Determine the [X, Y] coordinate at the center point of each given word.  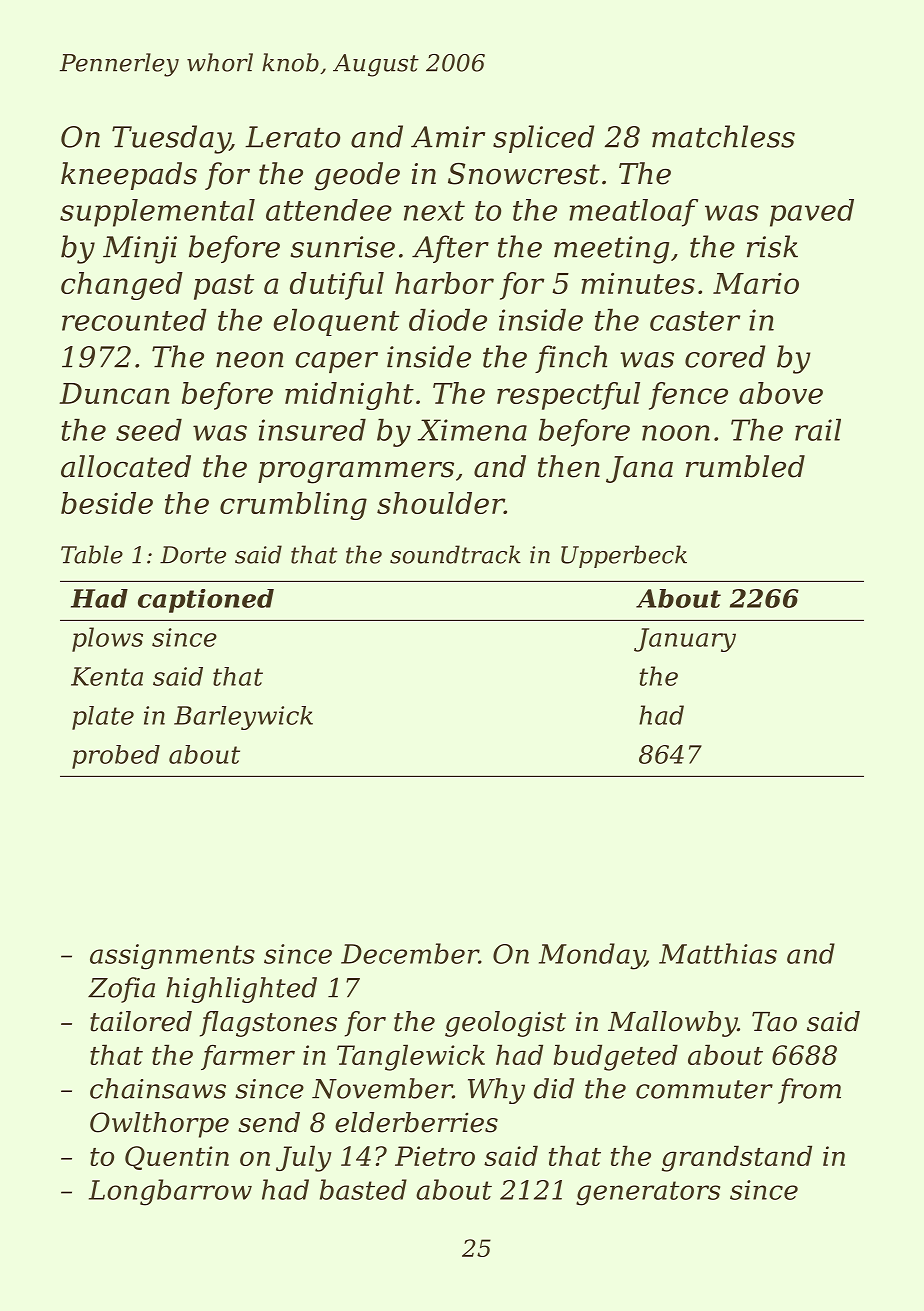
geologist [505, 1024]
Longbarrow [170, 1192]
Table [92, 554]
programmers [356, 472]
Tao [774, 1022]
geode [357, 176]
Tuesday [171, 139]
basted [363, 1189]
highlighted [241, 990]
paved [812, 213]
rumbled [745, 466]
